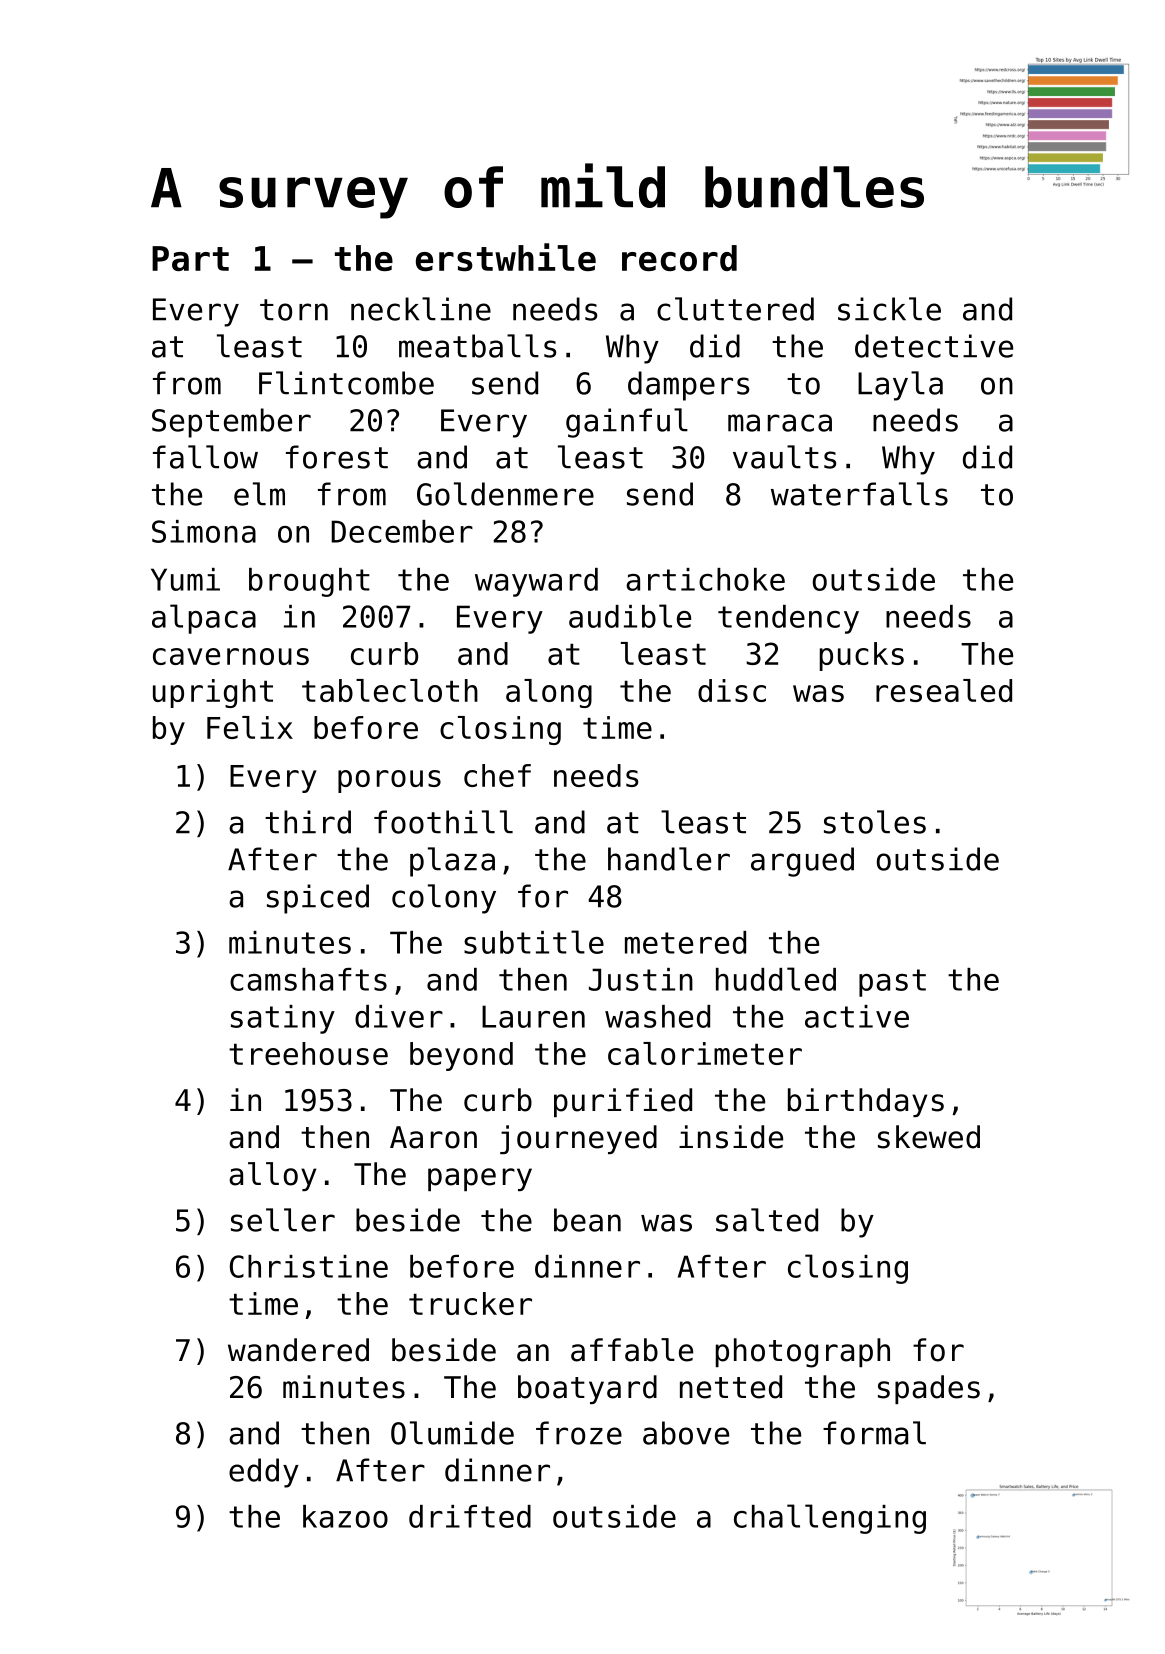 Image resolution: width=1165 pixels, height=1654 pixels. What do you see at coordinates (929, 1389) in the page?
I see `spades` at bounding box center [929, 1389].
